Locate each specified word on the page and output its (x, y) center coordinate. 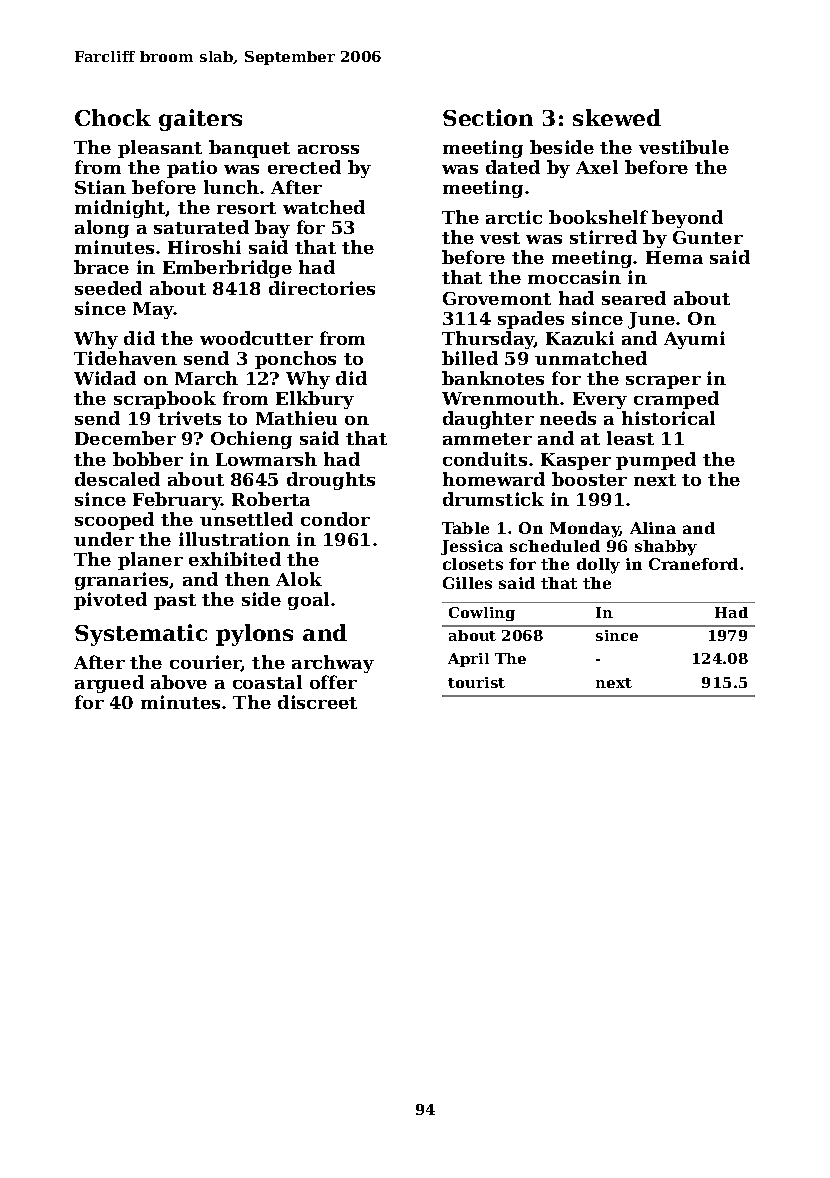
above (179, 682)
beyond (687, 219)
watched (324, 207)
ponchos (295, 360)
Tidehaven (125, 358)
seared (634, 298)
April (468, 660)
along (102, 229)
